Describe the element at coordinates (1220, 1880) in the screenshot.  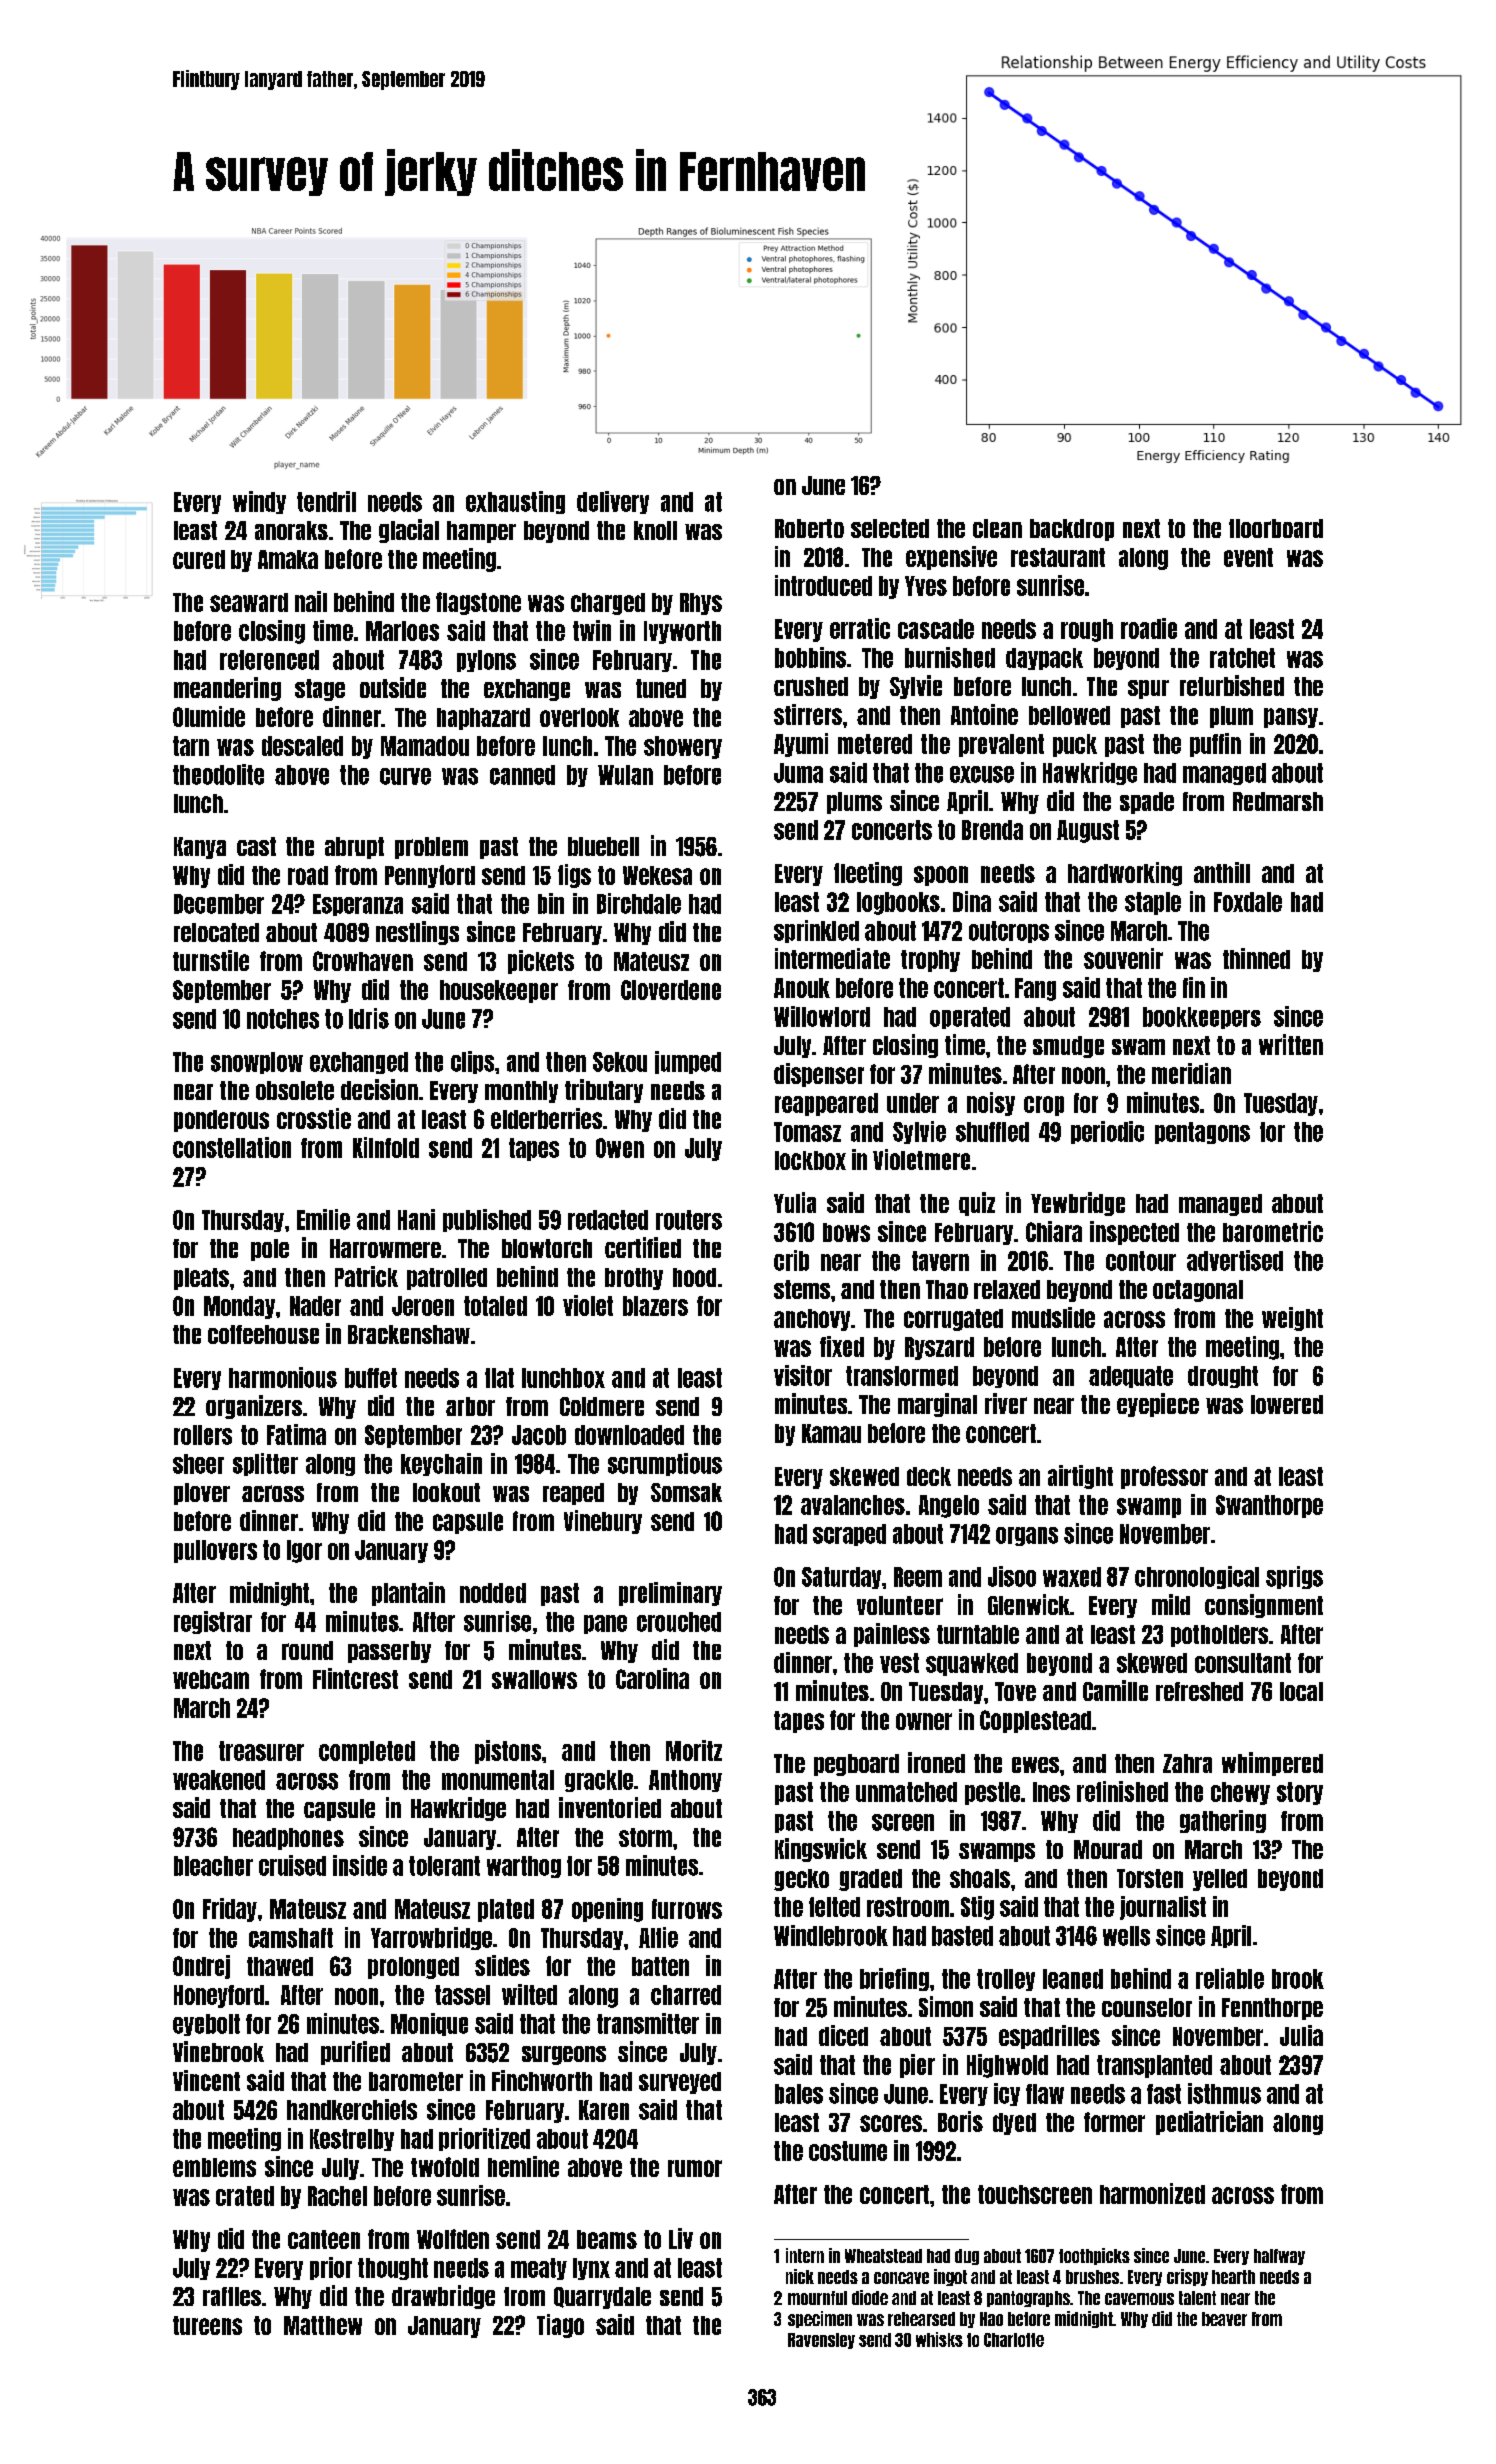
I see `yelled` at that location.
